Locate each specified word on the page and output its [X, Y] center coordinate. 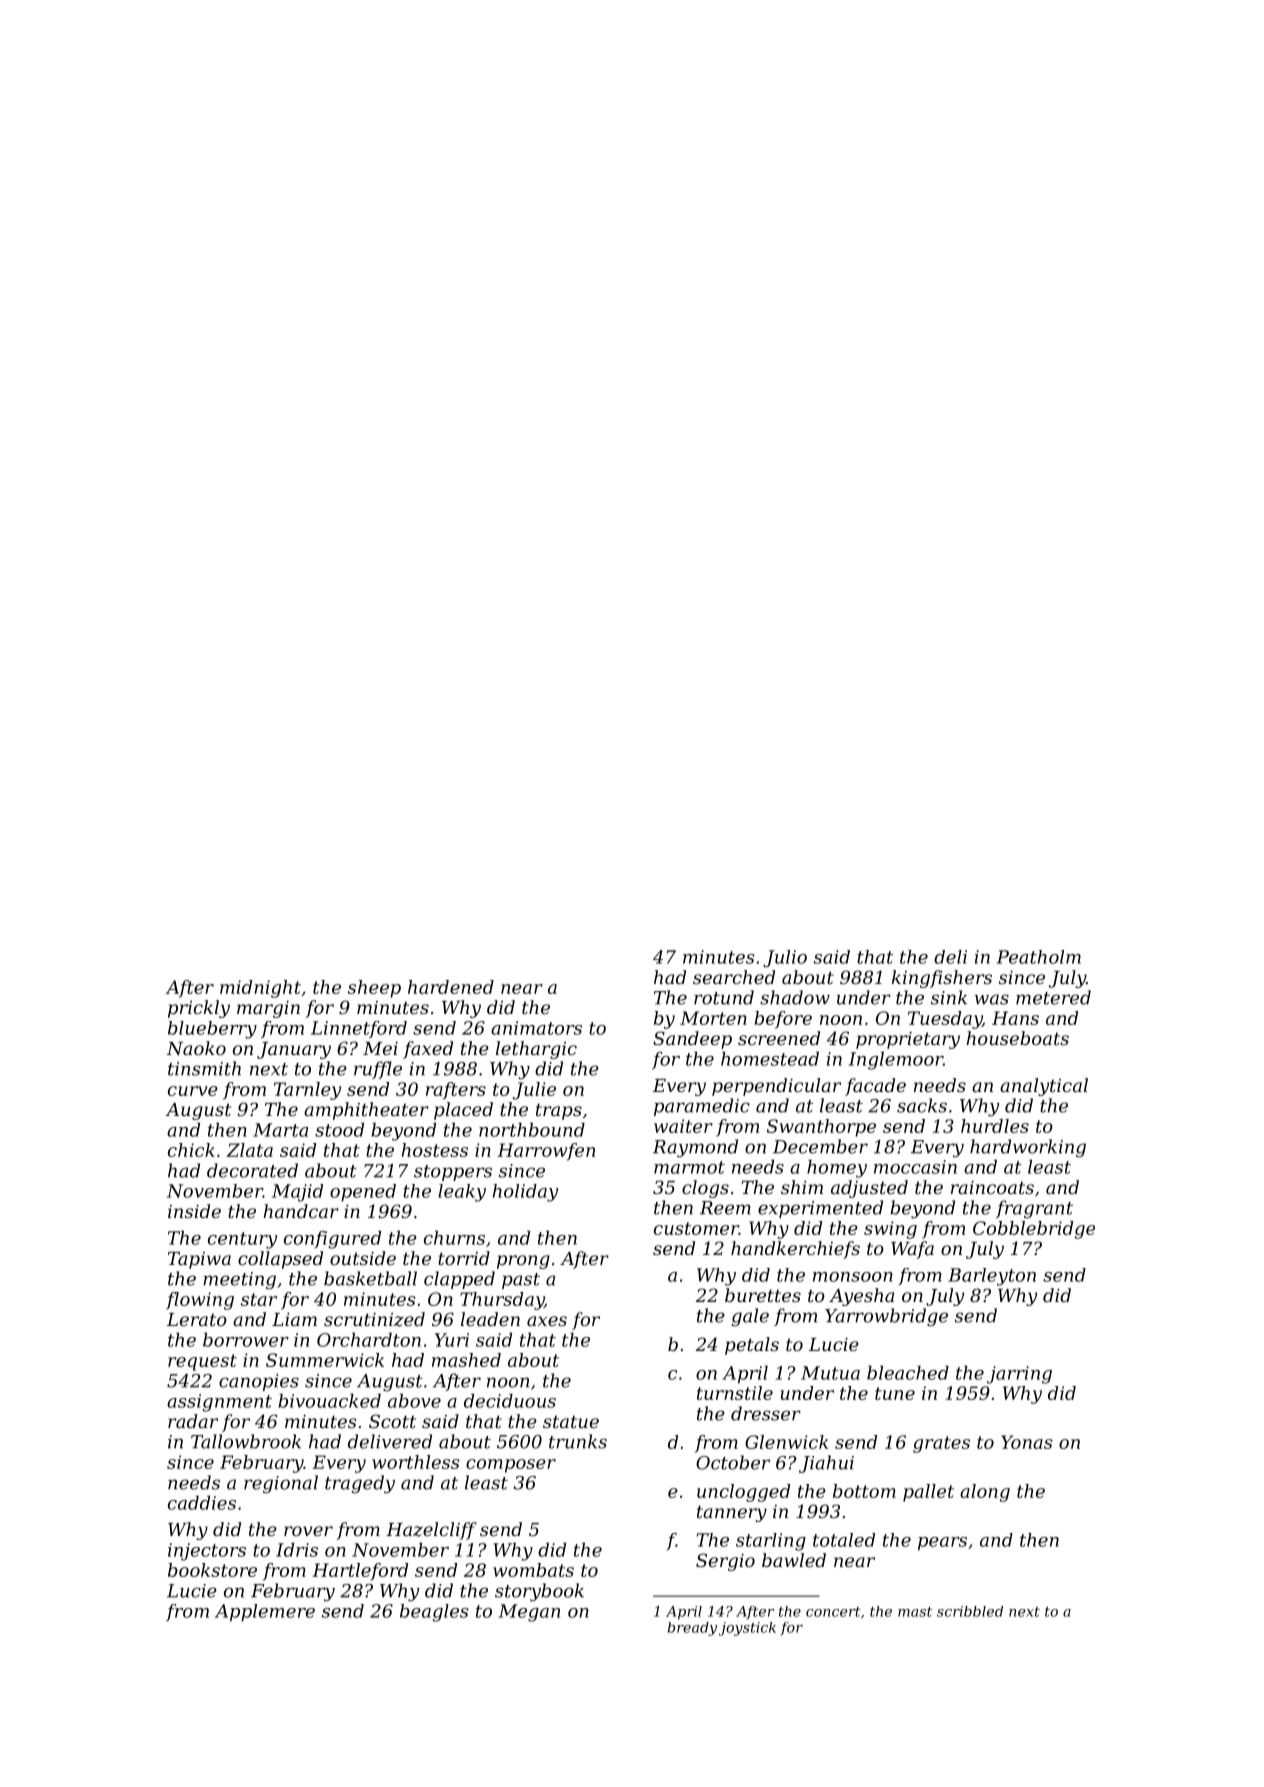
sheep [374, 989]
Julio [785, 958]
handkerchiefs [795, 1250]
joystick [747, 1629]
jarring [1019, 1375]
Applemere [265, 1613]
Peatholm [1039, 957]
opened [363, 1193]
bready [692, 1629]
